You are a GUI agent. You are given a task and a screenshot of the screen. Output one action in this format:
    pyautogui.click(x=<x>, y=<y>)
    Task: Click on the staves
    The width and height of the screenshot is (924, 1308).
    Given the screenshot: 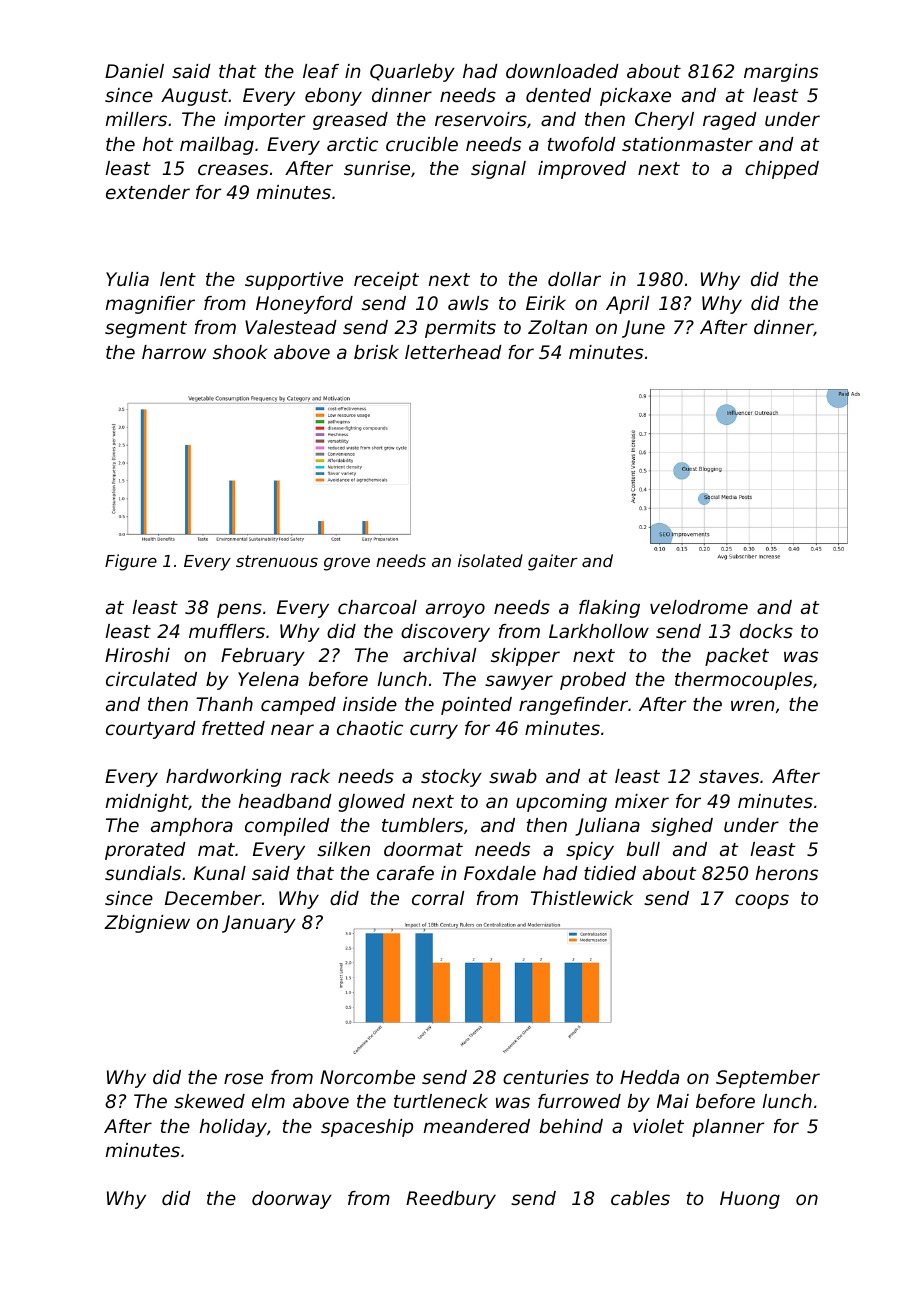 What is the action you would take?
    pyautogui.click(x=729, y=776)
